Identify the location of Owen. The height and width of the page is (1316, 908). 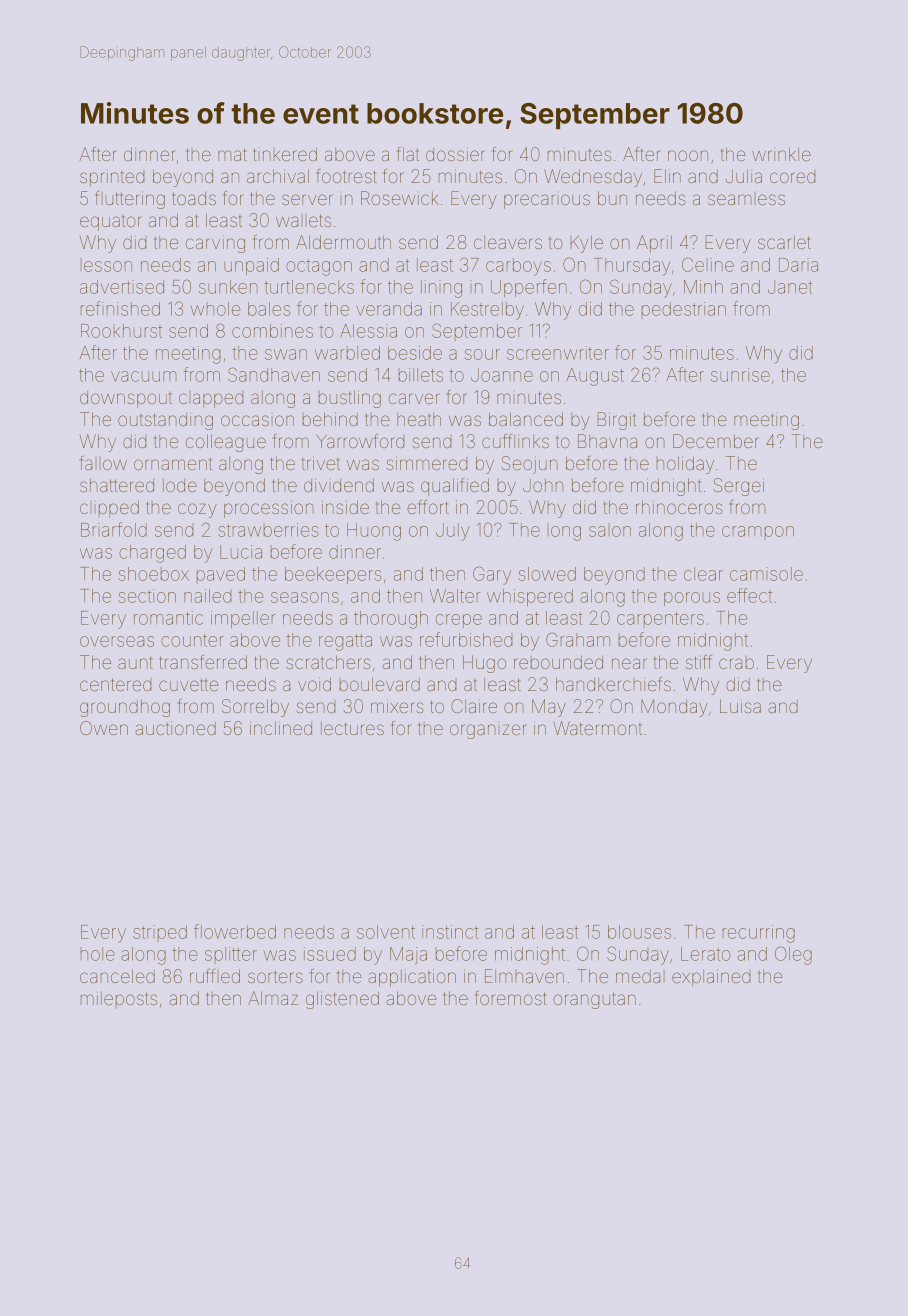
(104, 728).
